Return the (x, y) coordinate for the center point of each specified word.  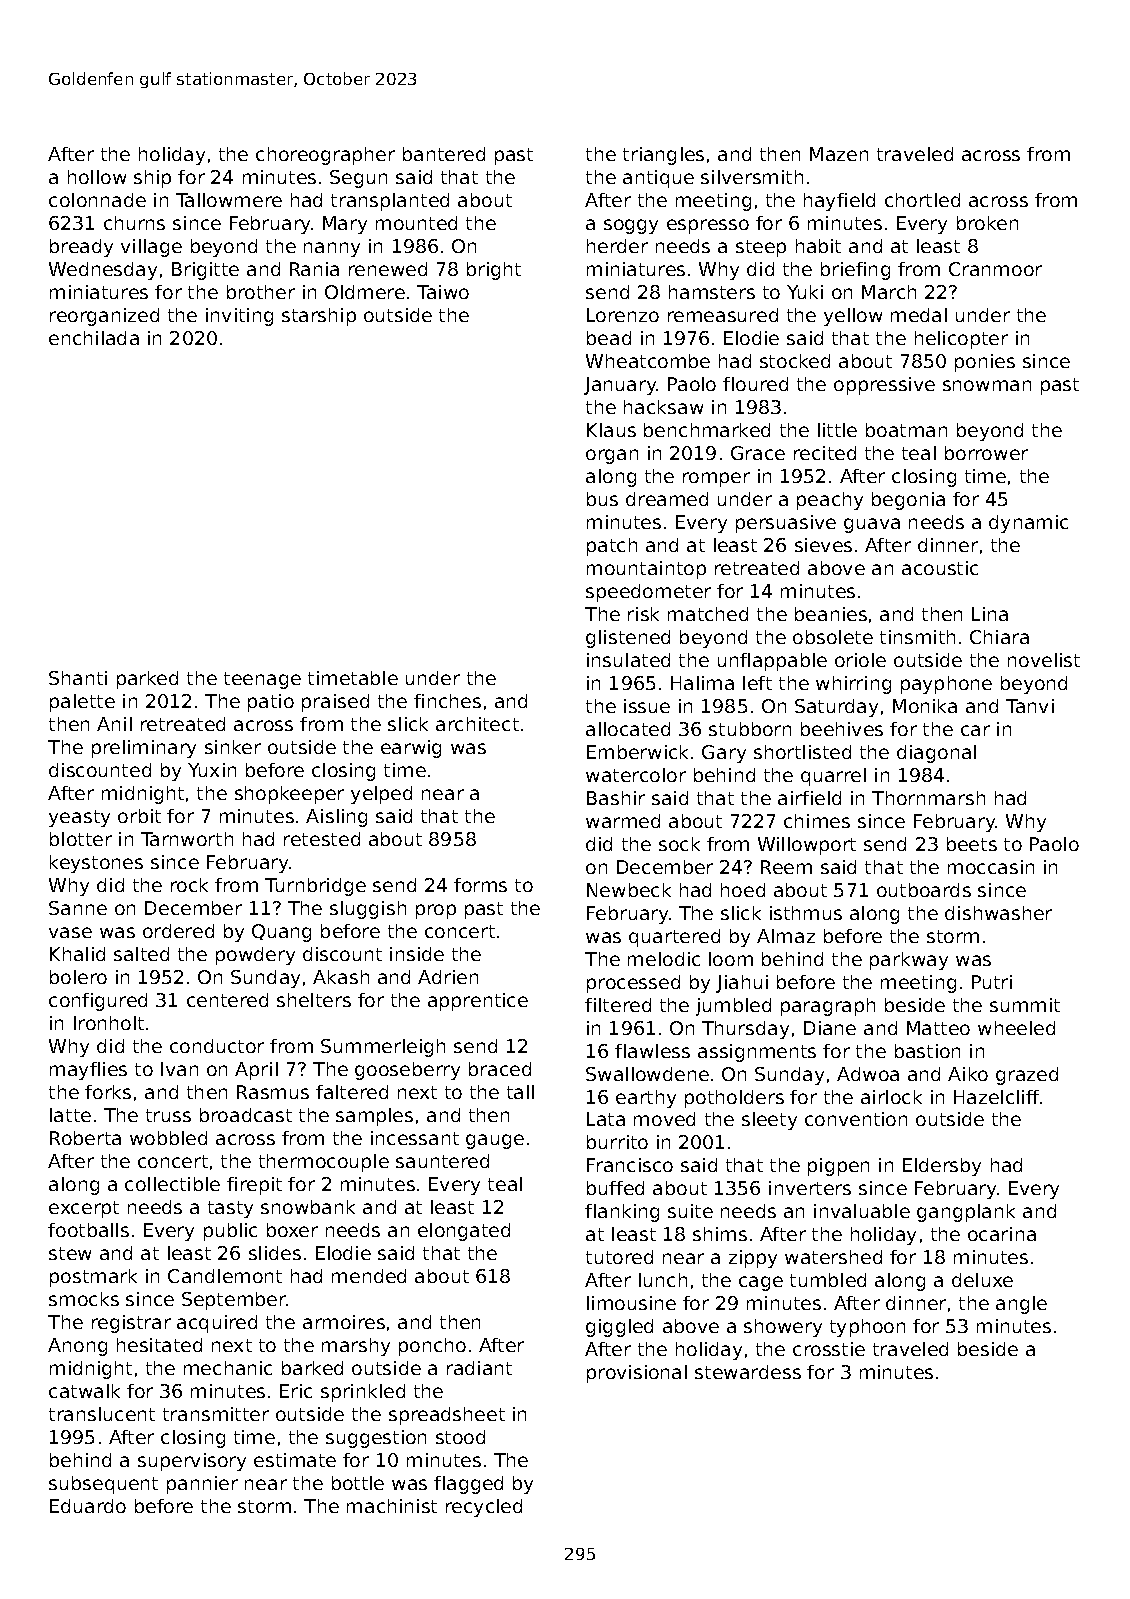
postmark (93, 1278)
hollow (97, 177)
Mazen (839, 154)
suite (690, 1211)
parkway (909, 961)
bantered (444, 154)
